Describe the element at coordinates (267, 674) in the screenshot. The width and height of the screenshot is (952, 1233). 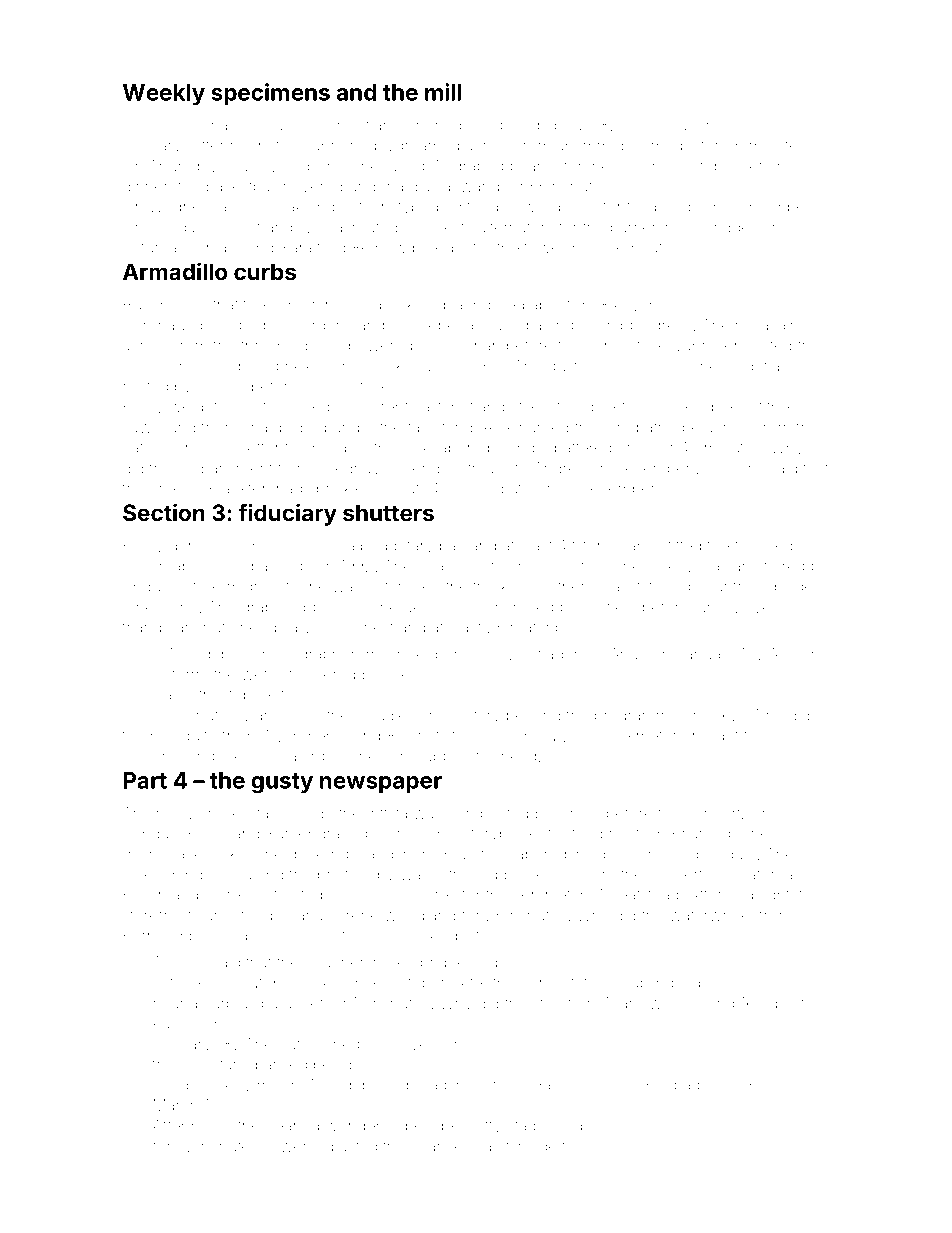
I see `wetsuit` at that location.
